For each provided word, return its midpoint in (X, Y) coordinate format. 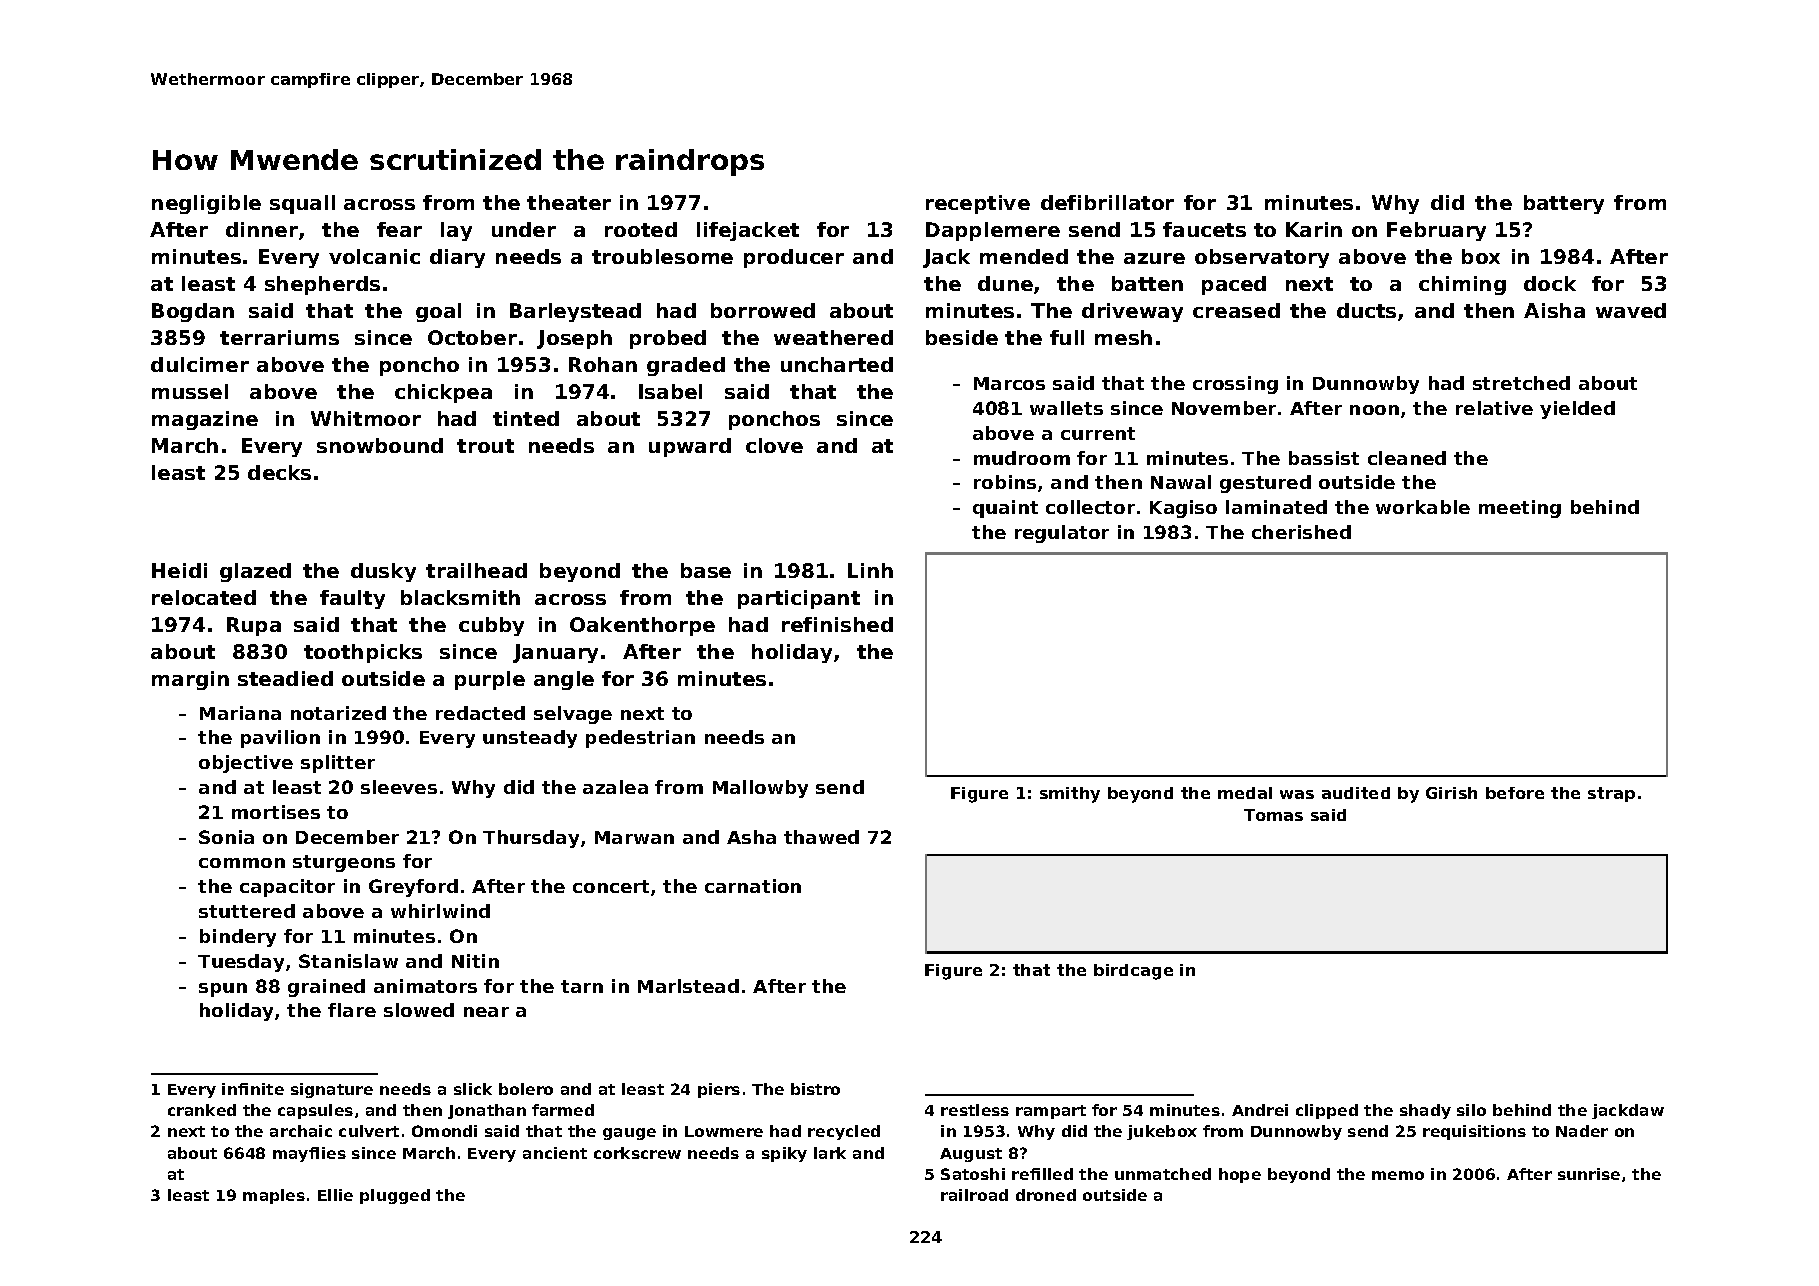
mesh (1123, 337)
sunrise (1589, 1174)
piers (719, 1090)
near (486, 1012)
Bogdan (193, 312)
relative (1494, 408)
